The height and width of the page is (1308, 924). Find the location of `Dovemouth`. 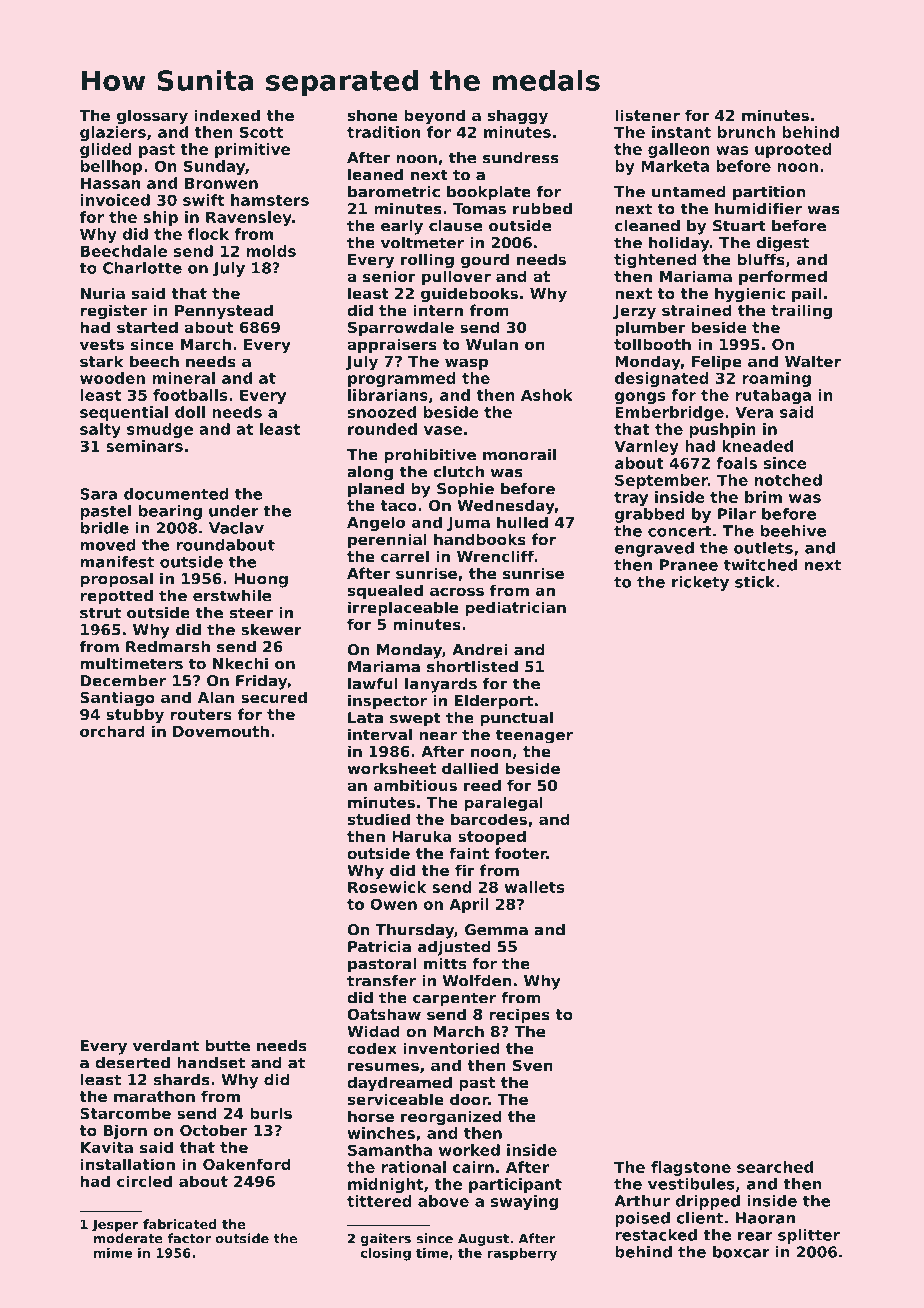

Dovemouth is located at coordinates (221, 731).
